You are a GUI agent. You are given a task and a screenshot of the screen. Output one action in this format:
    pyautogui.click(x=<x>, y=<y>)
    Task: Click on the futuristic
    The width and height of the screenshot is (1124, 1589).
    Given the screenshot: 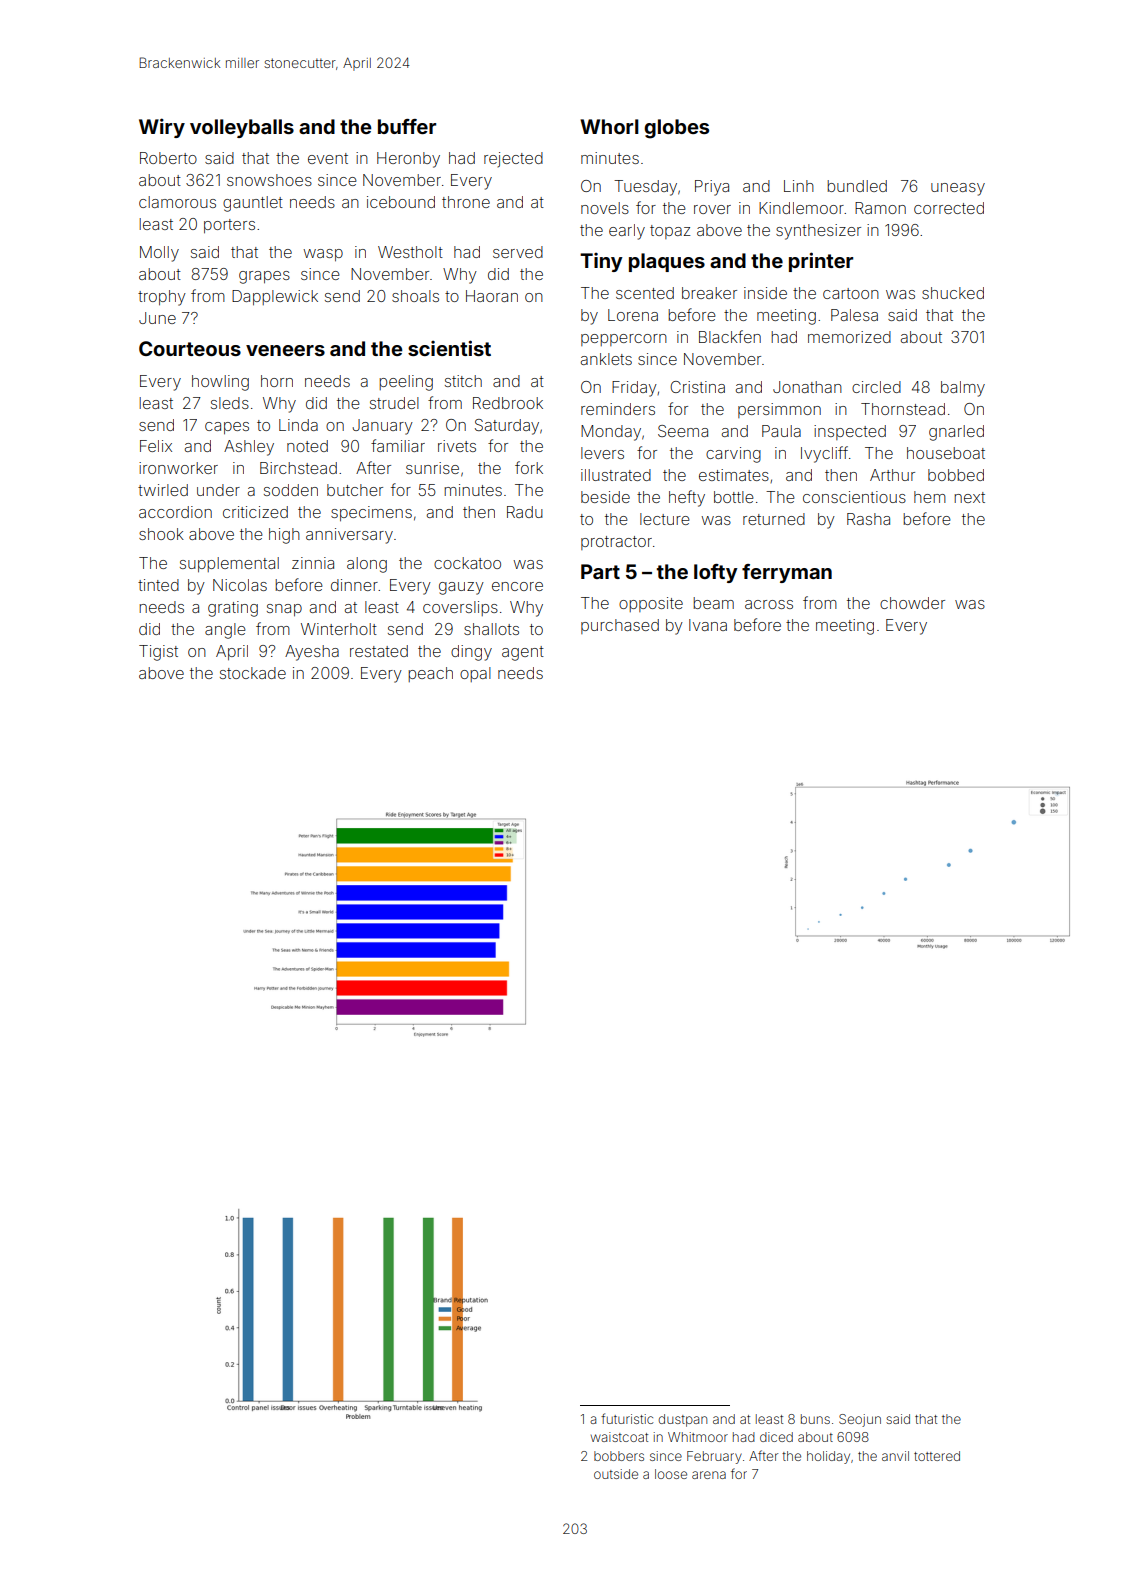 What is the action you would take?
    pyautogui.click(x=627, y=1418)
